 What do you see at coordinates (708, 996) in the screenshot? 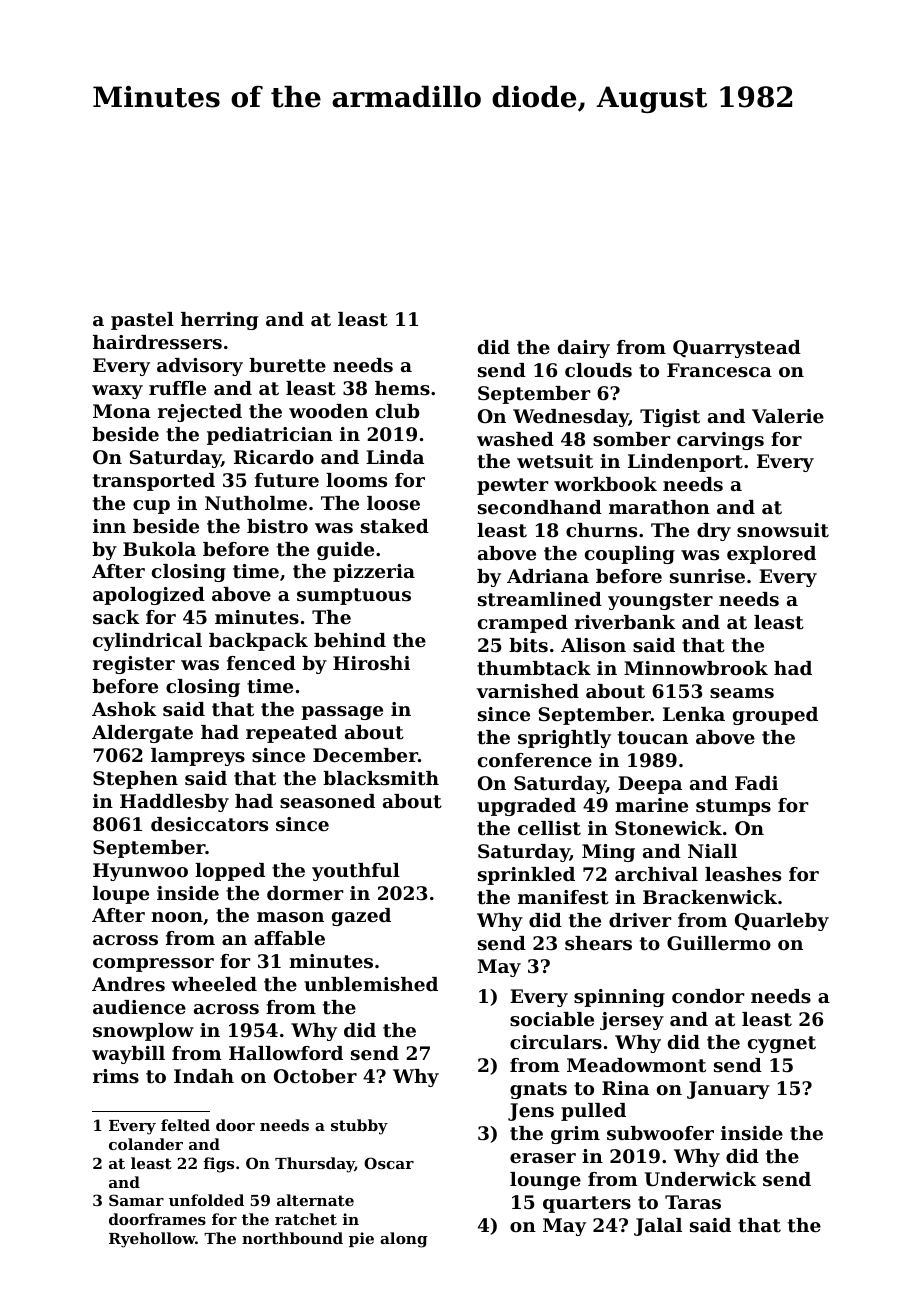
I see `condor` at bounding box center [708, 996].
